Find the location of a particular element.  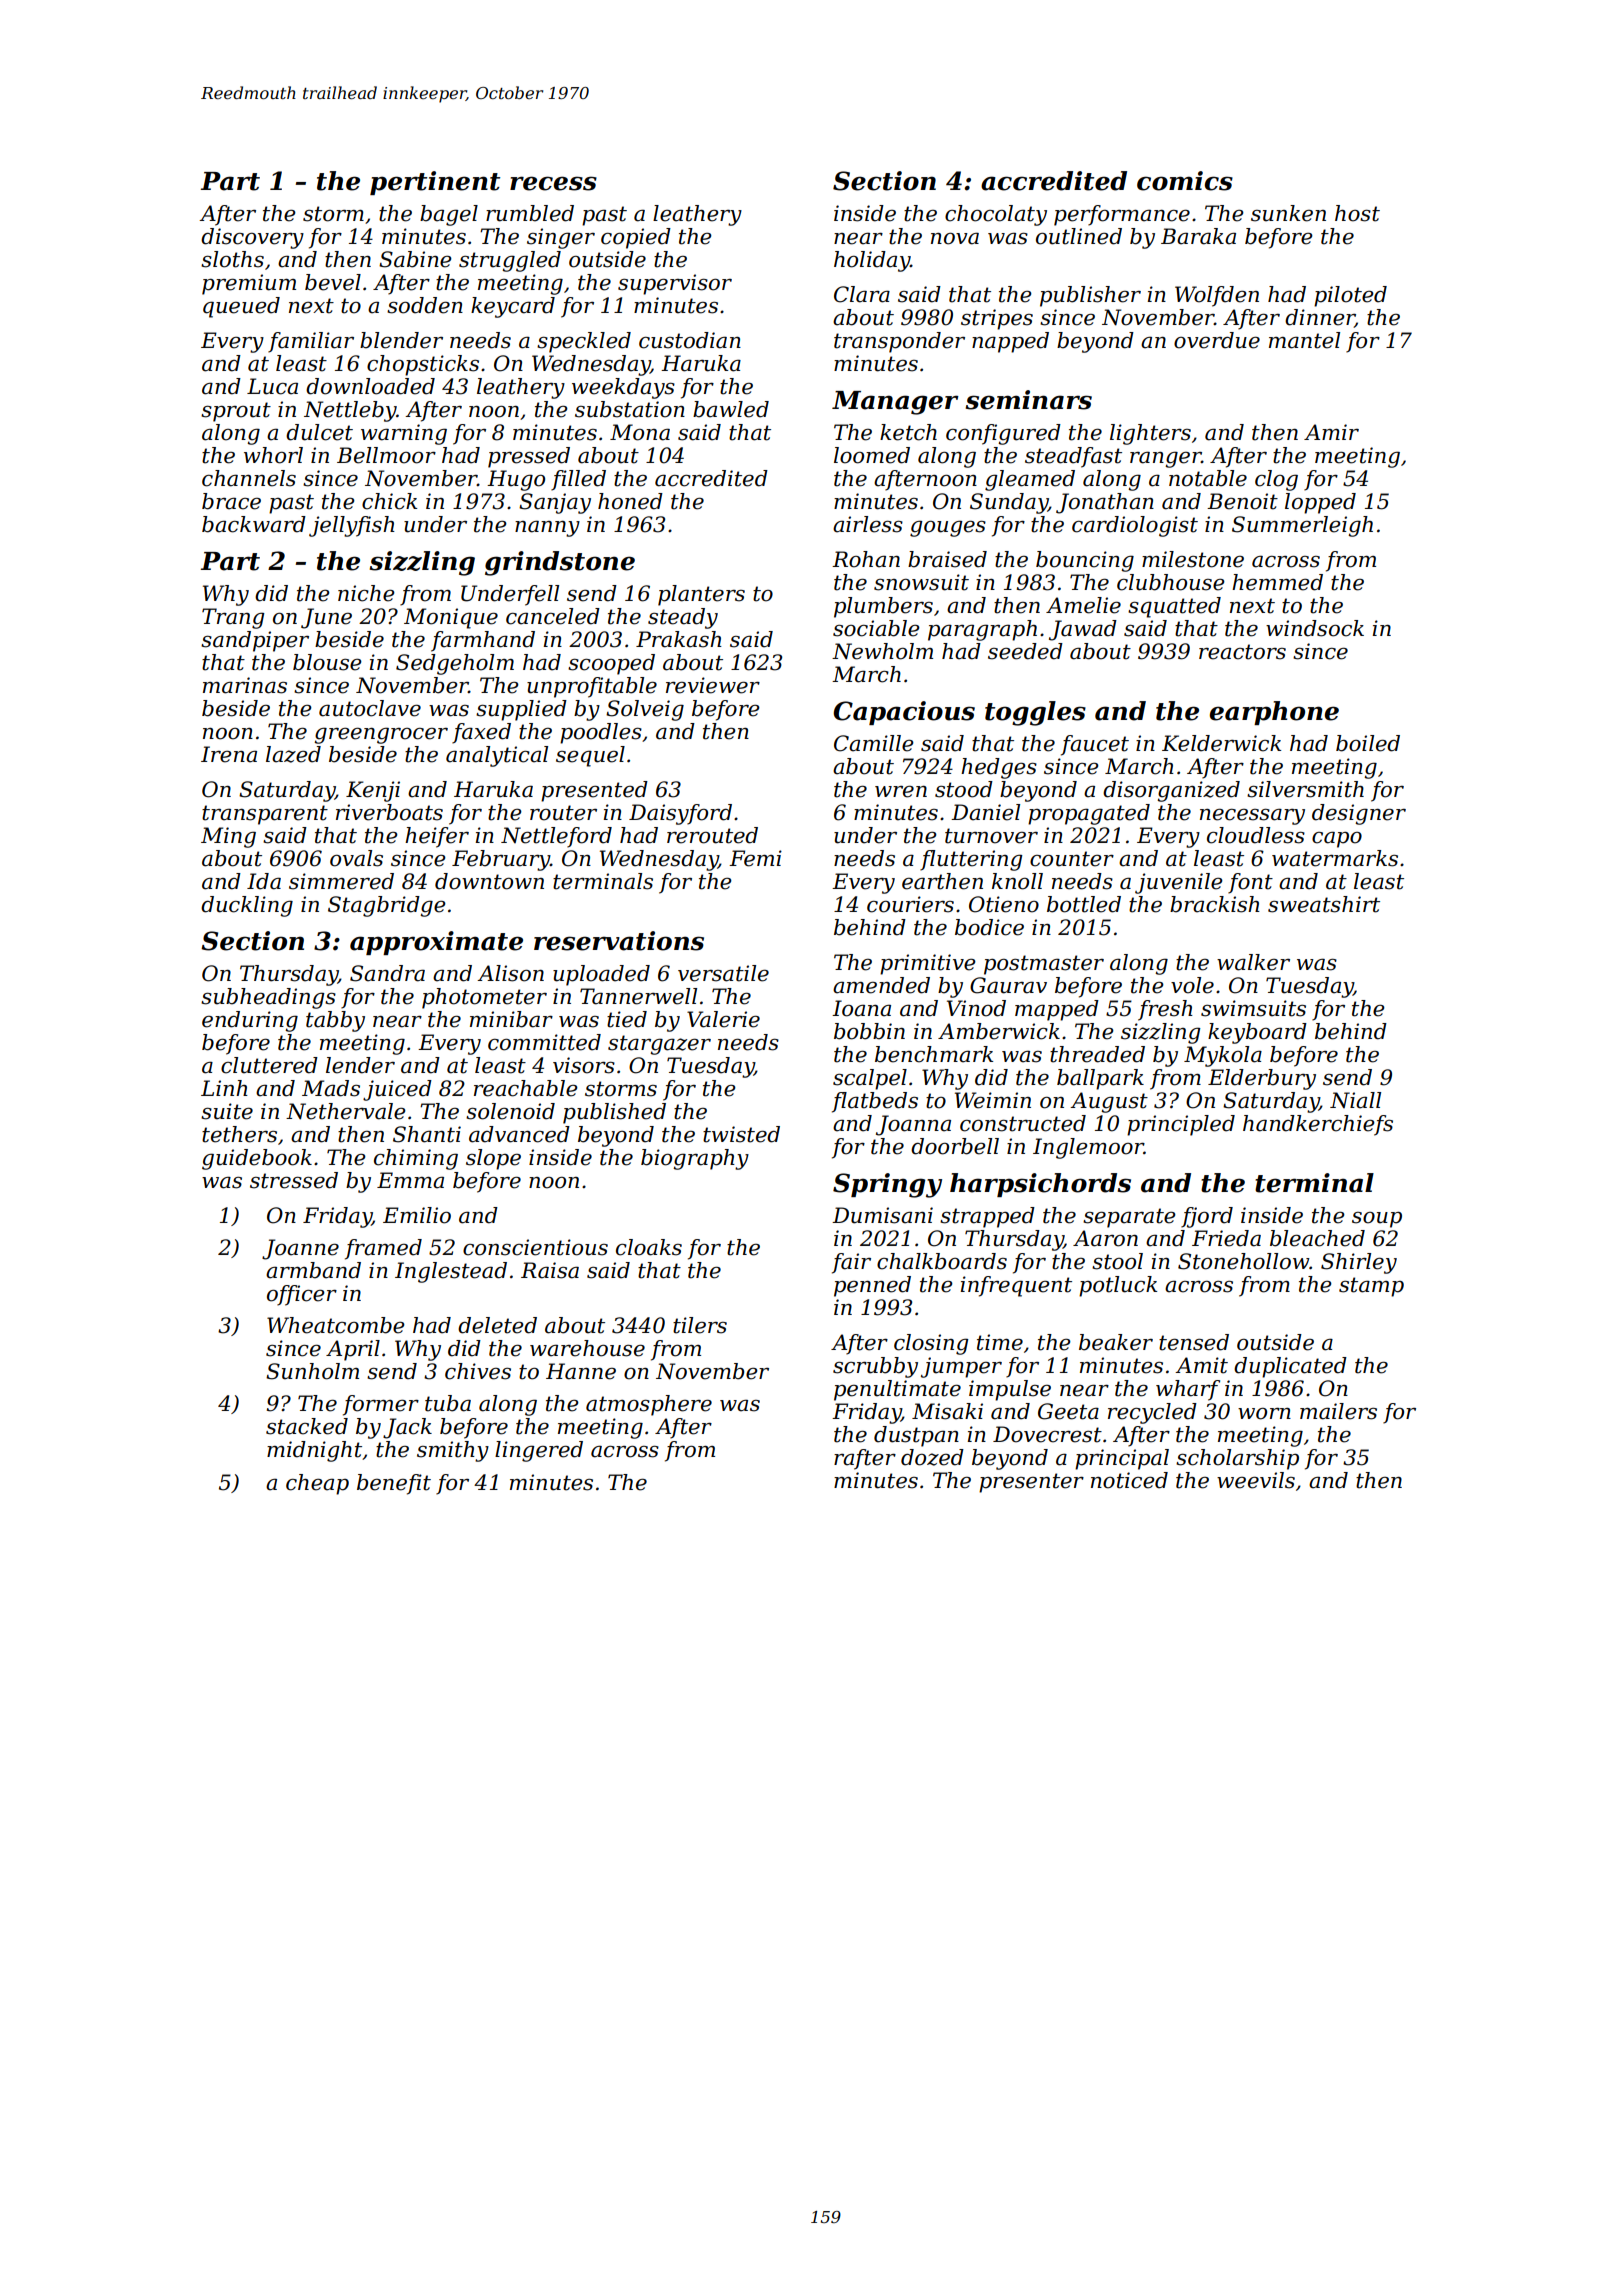

pertinent is located at coordinates (435, 183).
